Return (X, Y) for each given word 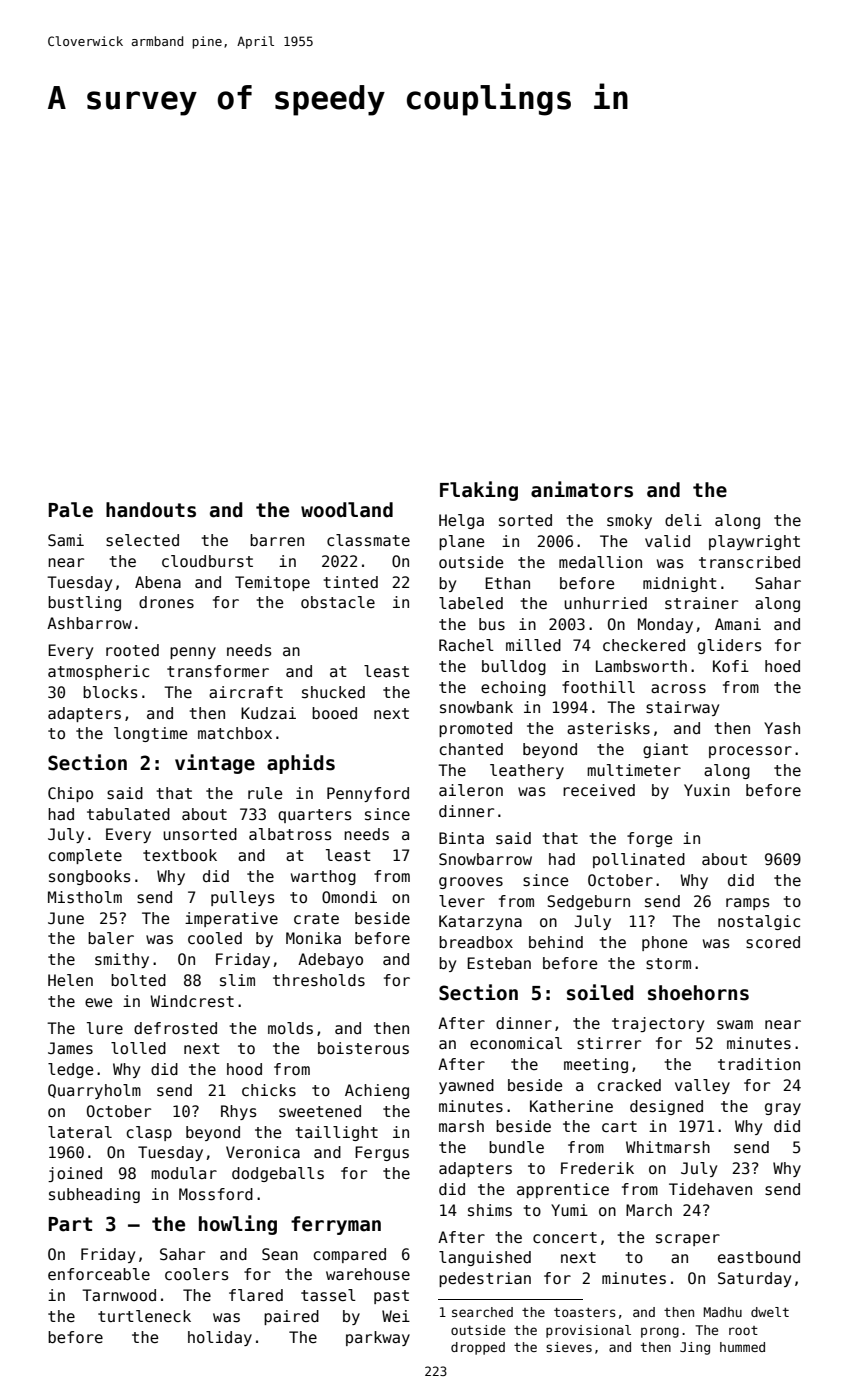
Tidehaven (710, 1189)
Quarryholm (94, 1091)
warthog (323, 877)
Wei (396, 1316)
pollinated (639, 860)
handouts (151, 510)
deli (683, 520)
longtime (150, 734)
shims (490, 1210)
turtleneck (144, 1316)
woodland (347, 510)
